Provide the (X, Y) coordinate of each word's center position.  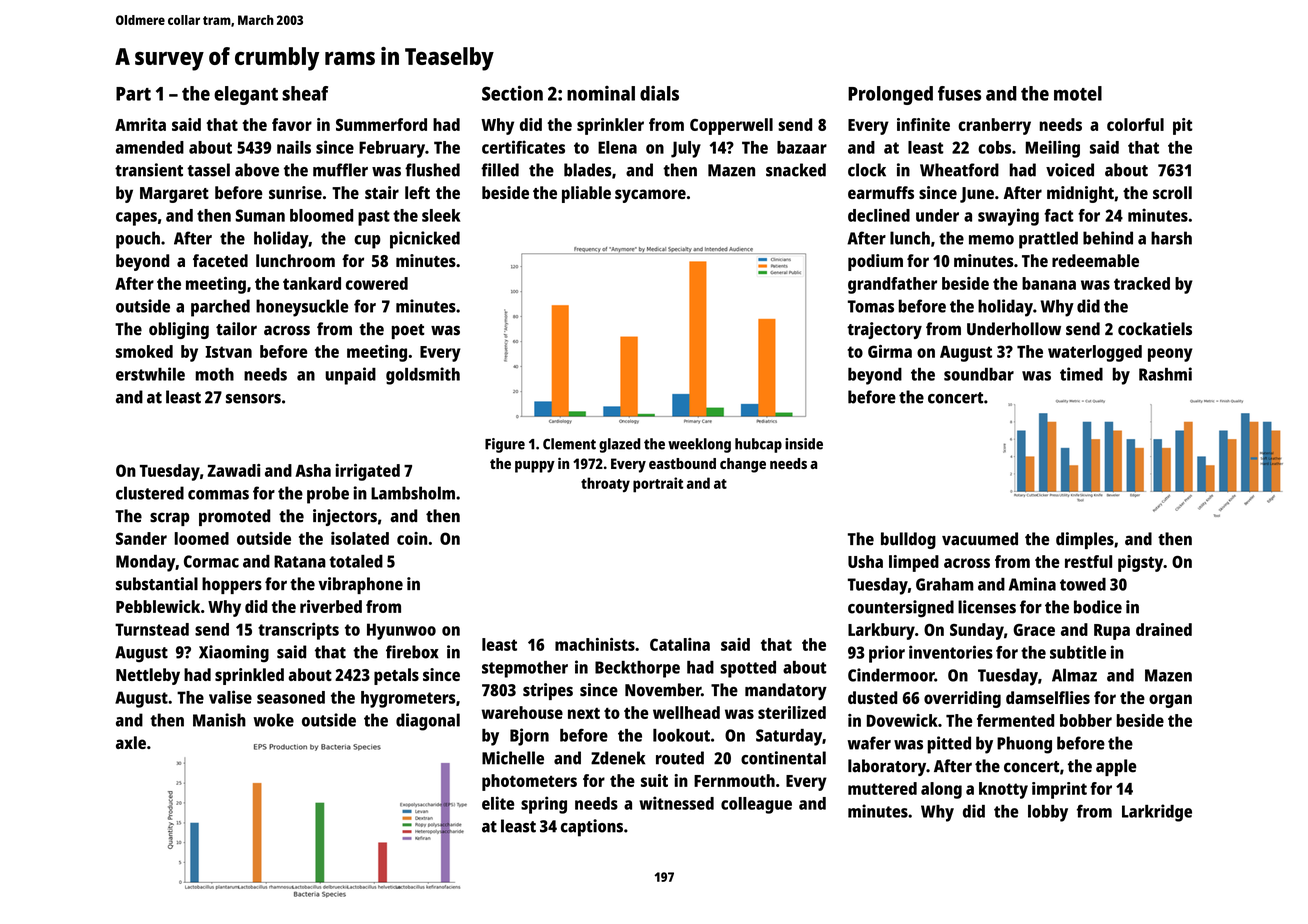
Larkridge (1157, 813)
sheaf (305, 93)
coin (412, 538)
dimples (1085, 540)
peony (1170, 355)
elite (498, 803)
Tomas (871, 306)
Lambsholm (413, 493)
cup (367, 242)
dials (659, 93)
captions (592, 828)
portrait (658, 485)
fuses (959, 93)
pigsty (1140, 563)
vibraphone (360, 585)
